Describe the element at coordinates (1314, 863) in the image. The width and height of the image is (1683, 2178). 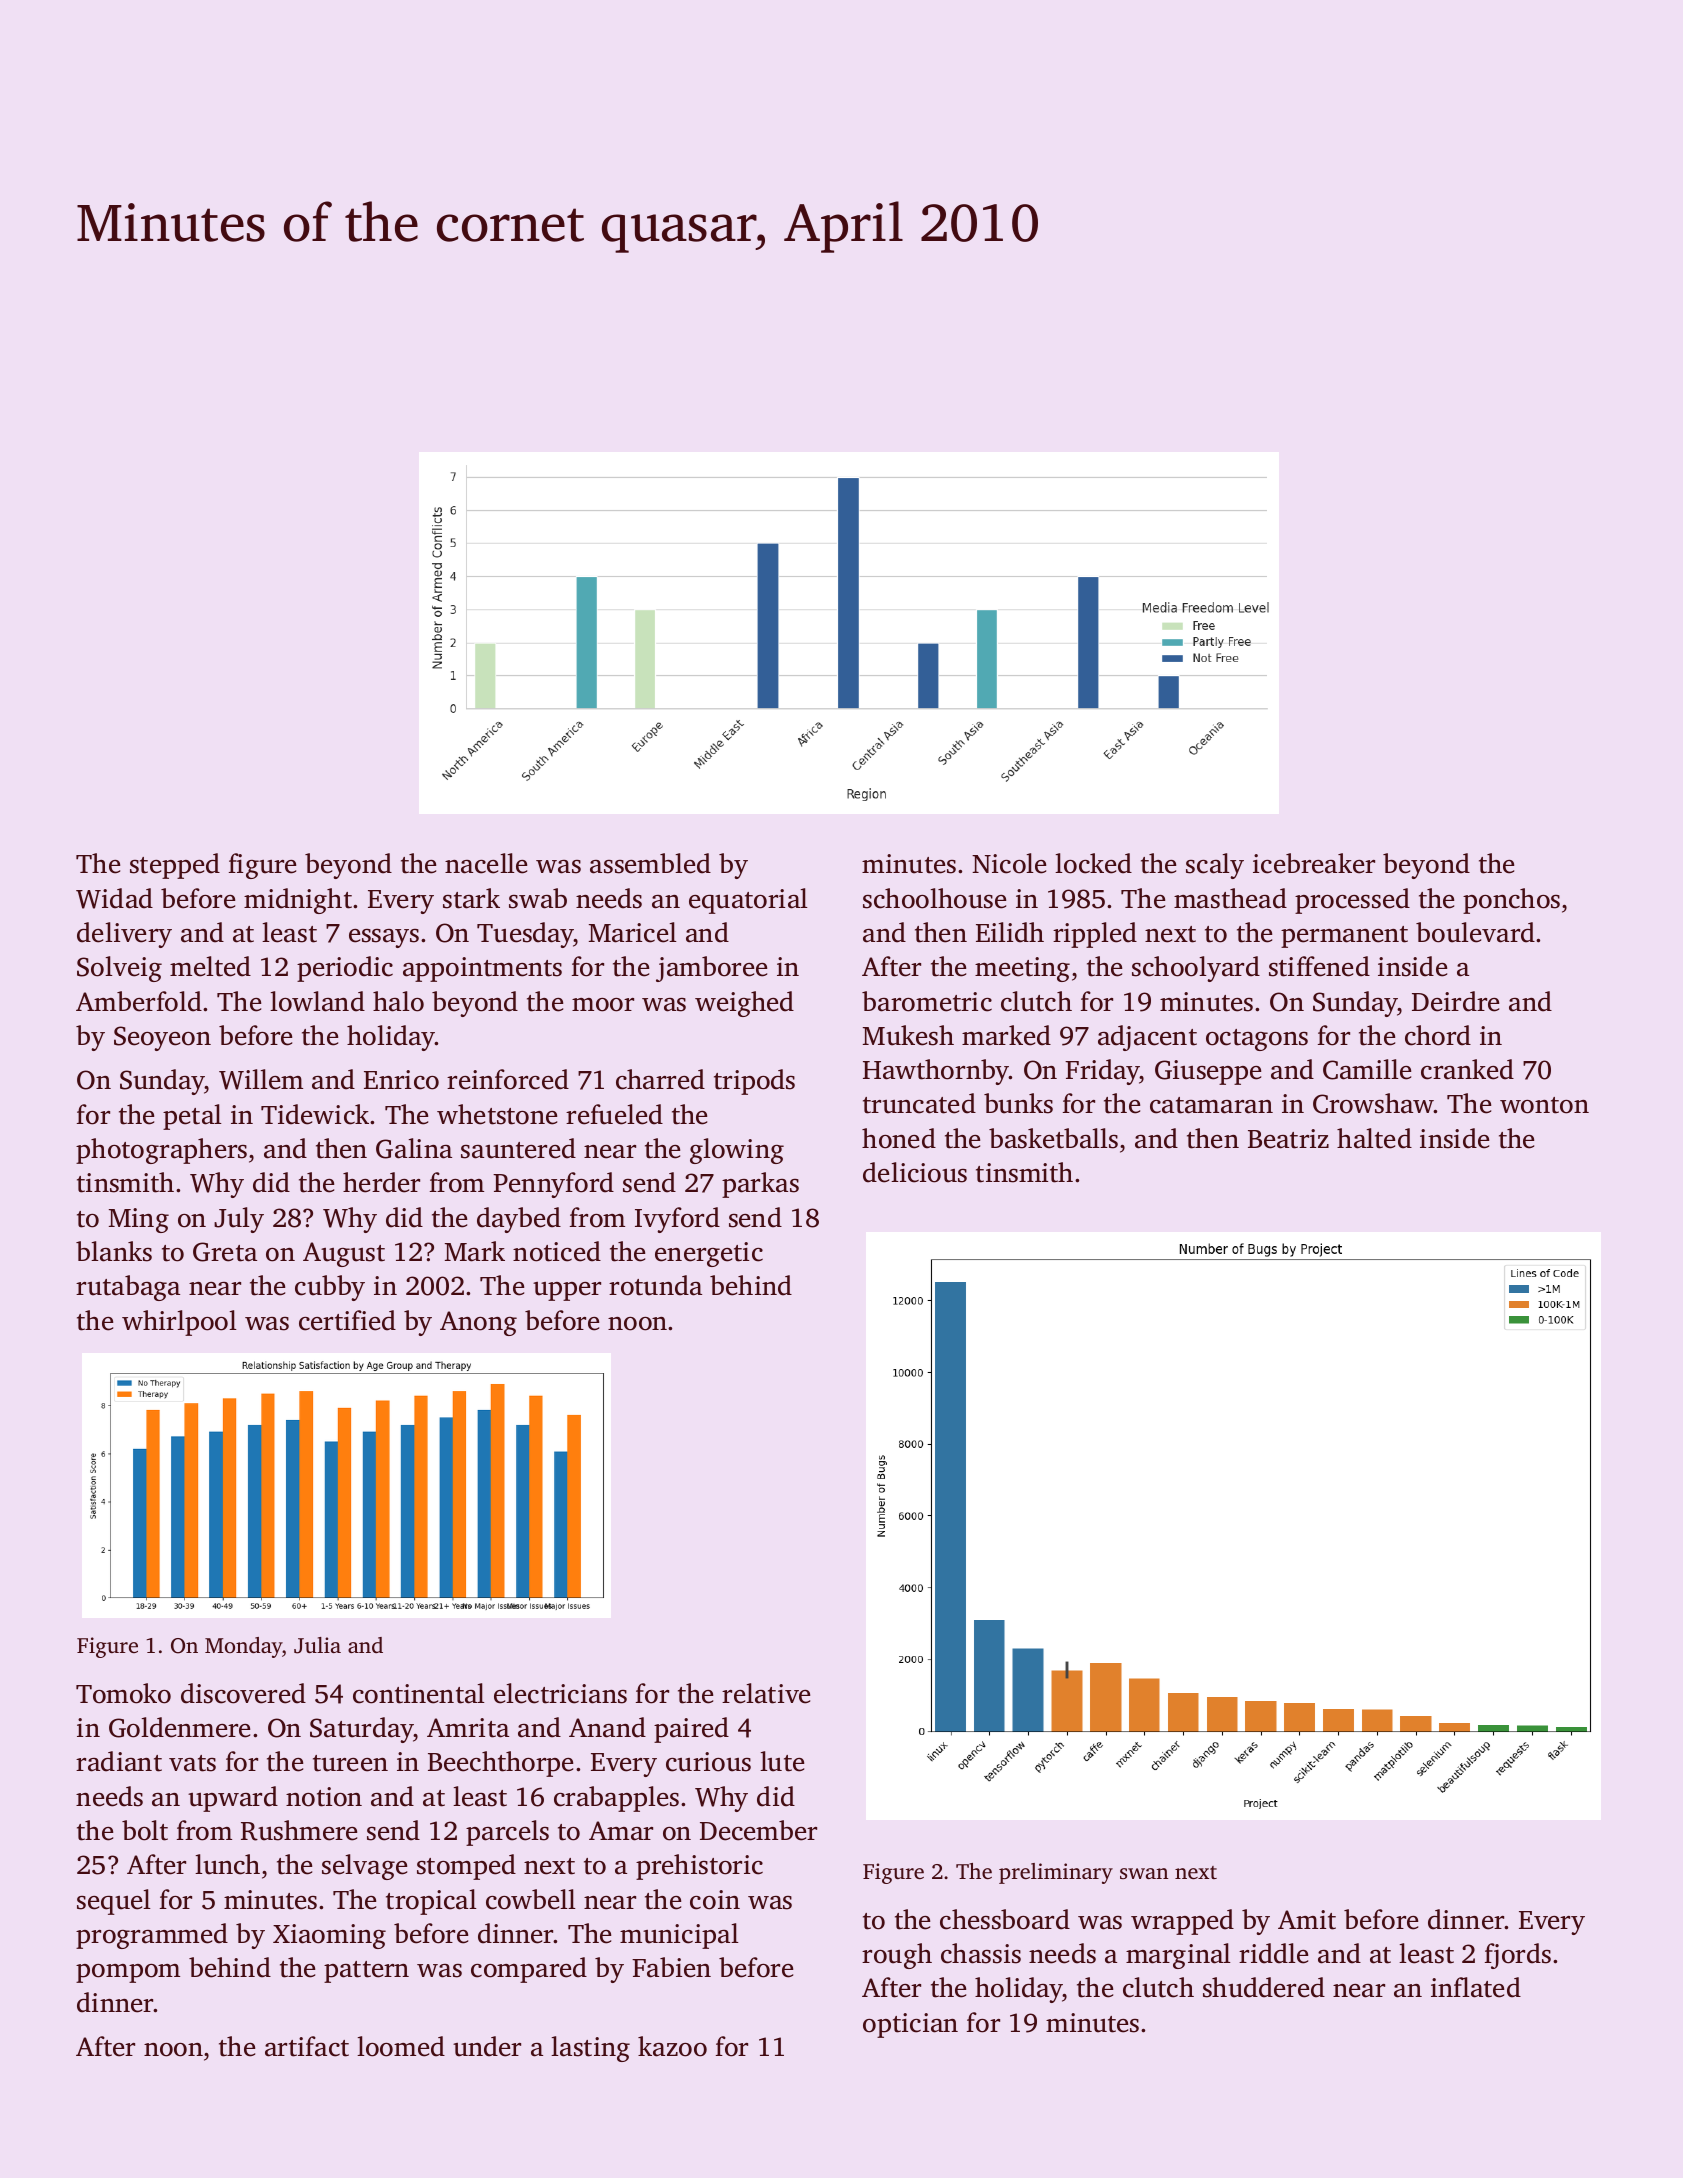
I see `icebreaker` at that location.
